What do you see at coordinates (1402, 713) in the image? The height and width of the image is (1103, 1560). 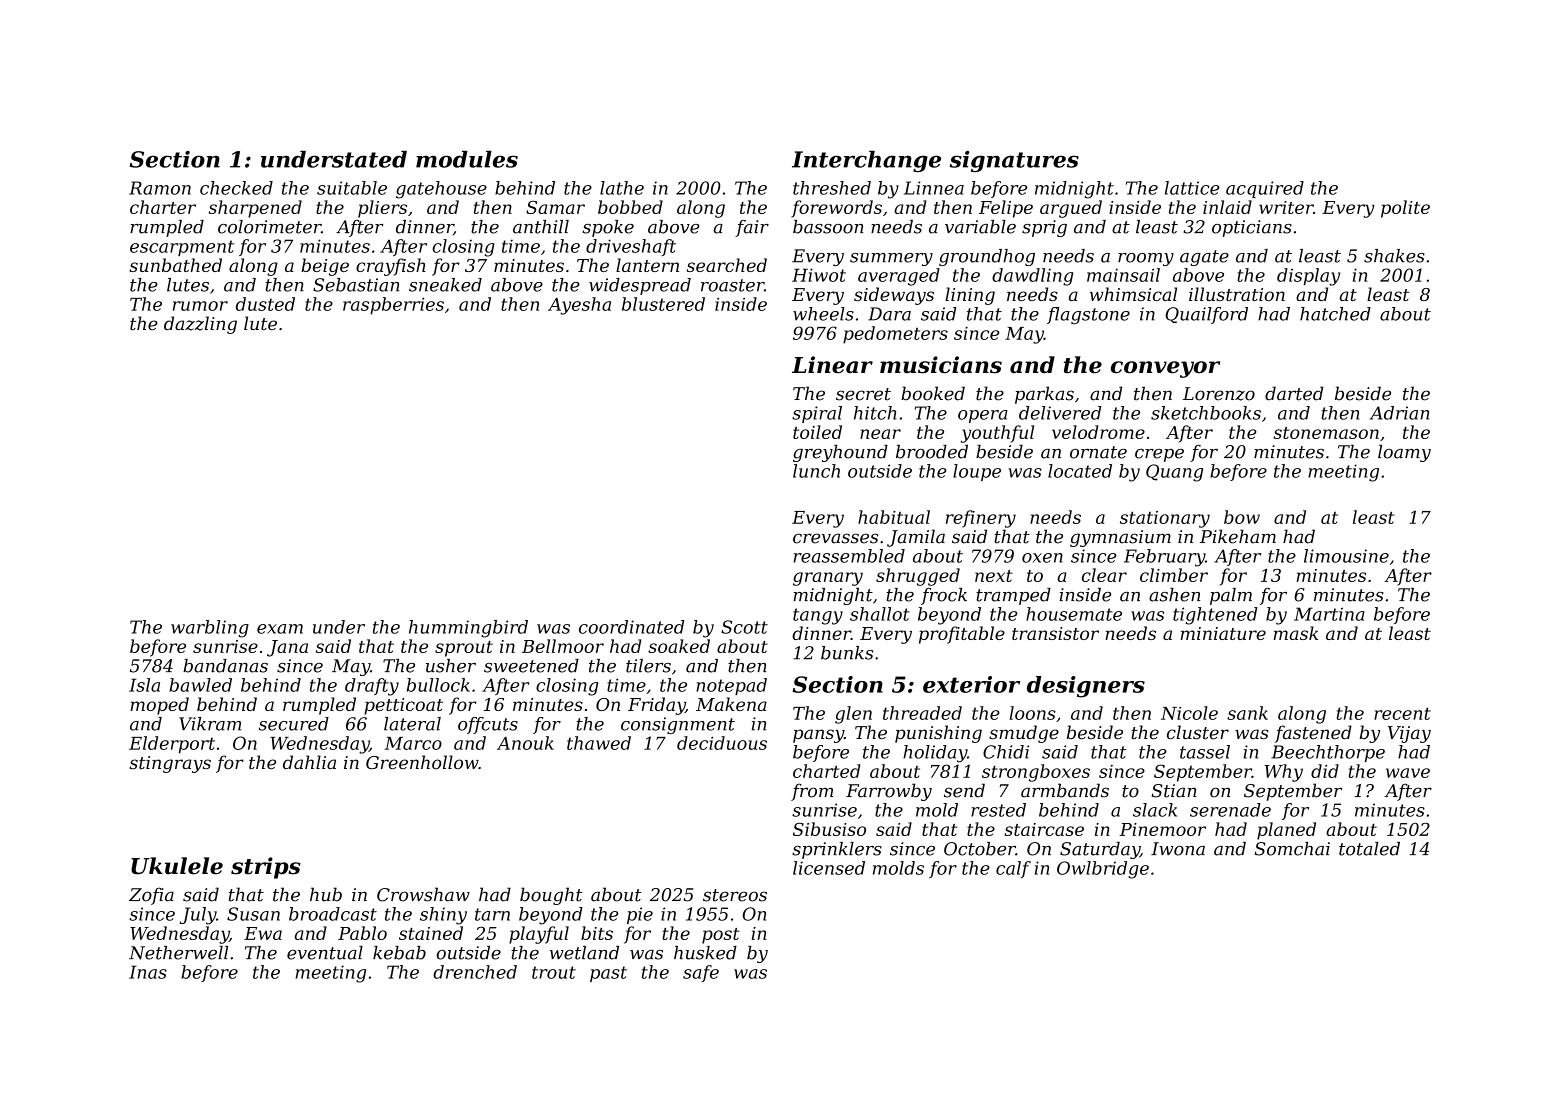 I see `recent` at bounding box center [1402, 713].
